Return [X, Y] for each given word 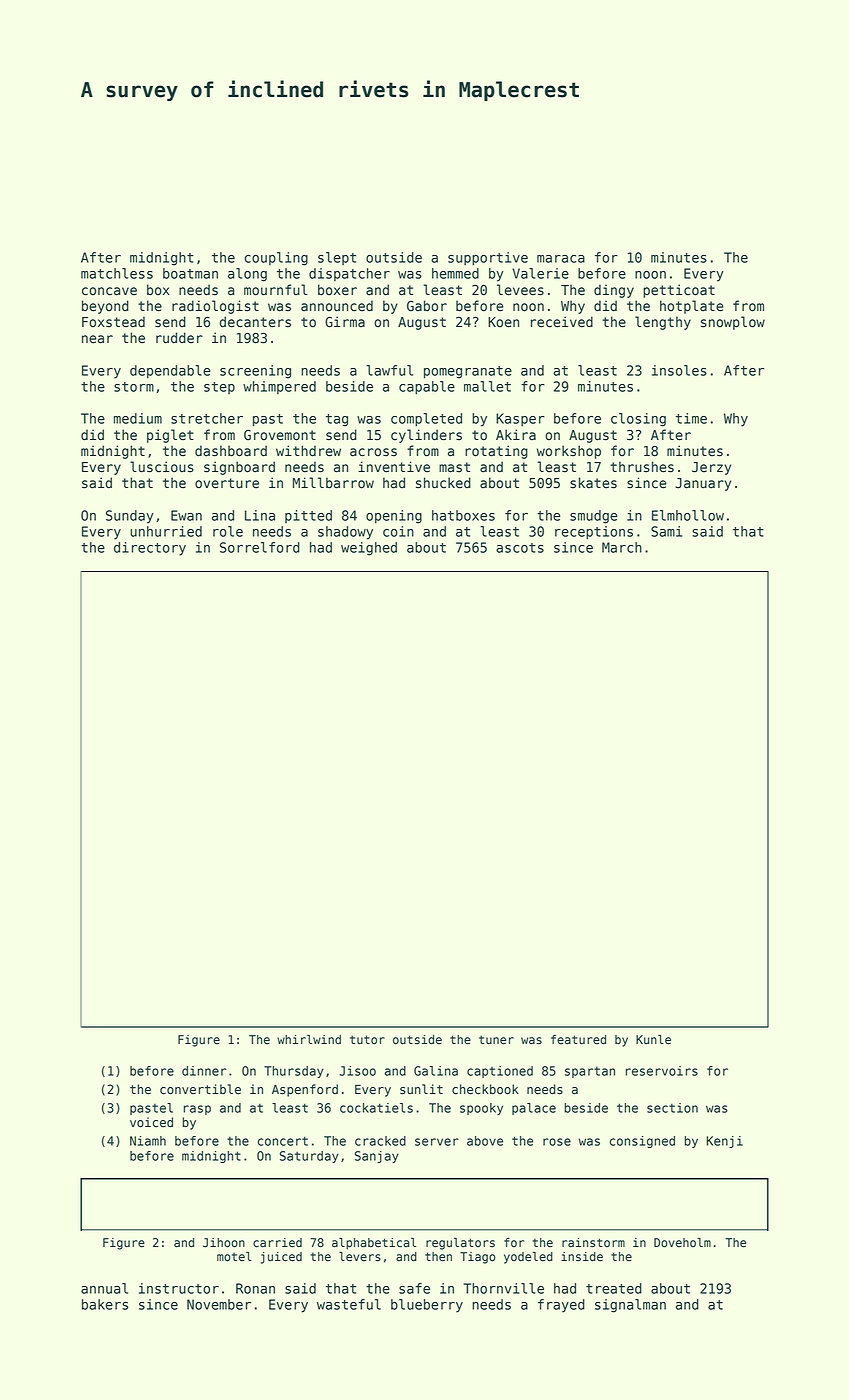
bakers [105, 1304]
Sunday [130, 517]
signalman [630, 1306]
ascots [520, 548]
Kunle [653, 1040]
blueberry [427, 1306]
